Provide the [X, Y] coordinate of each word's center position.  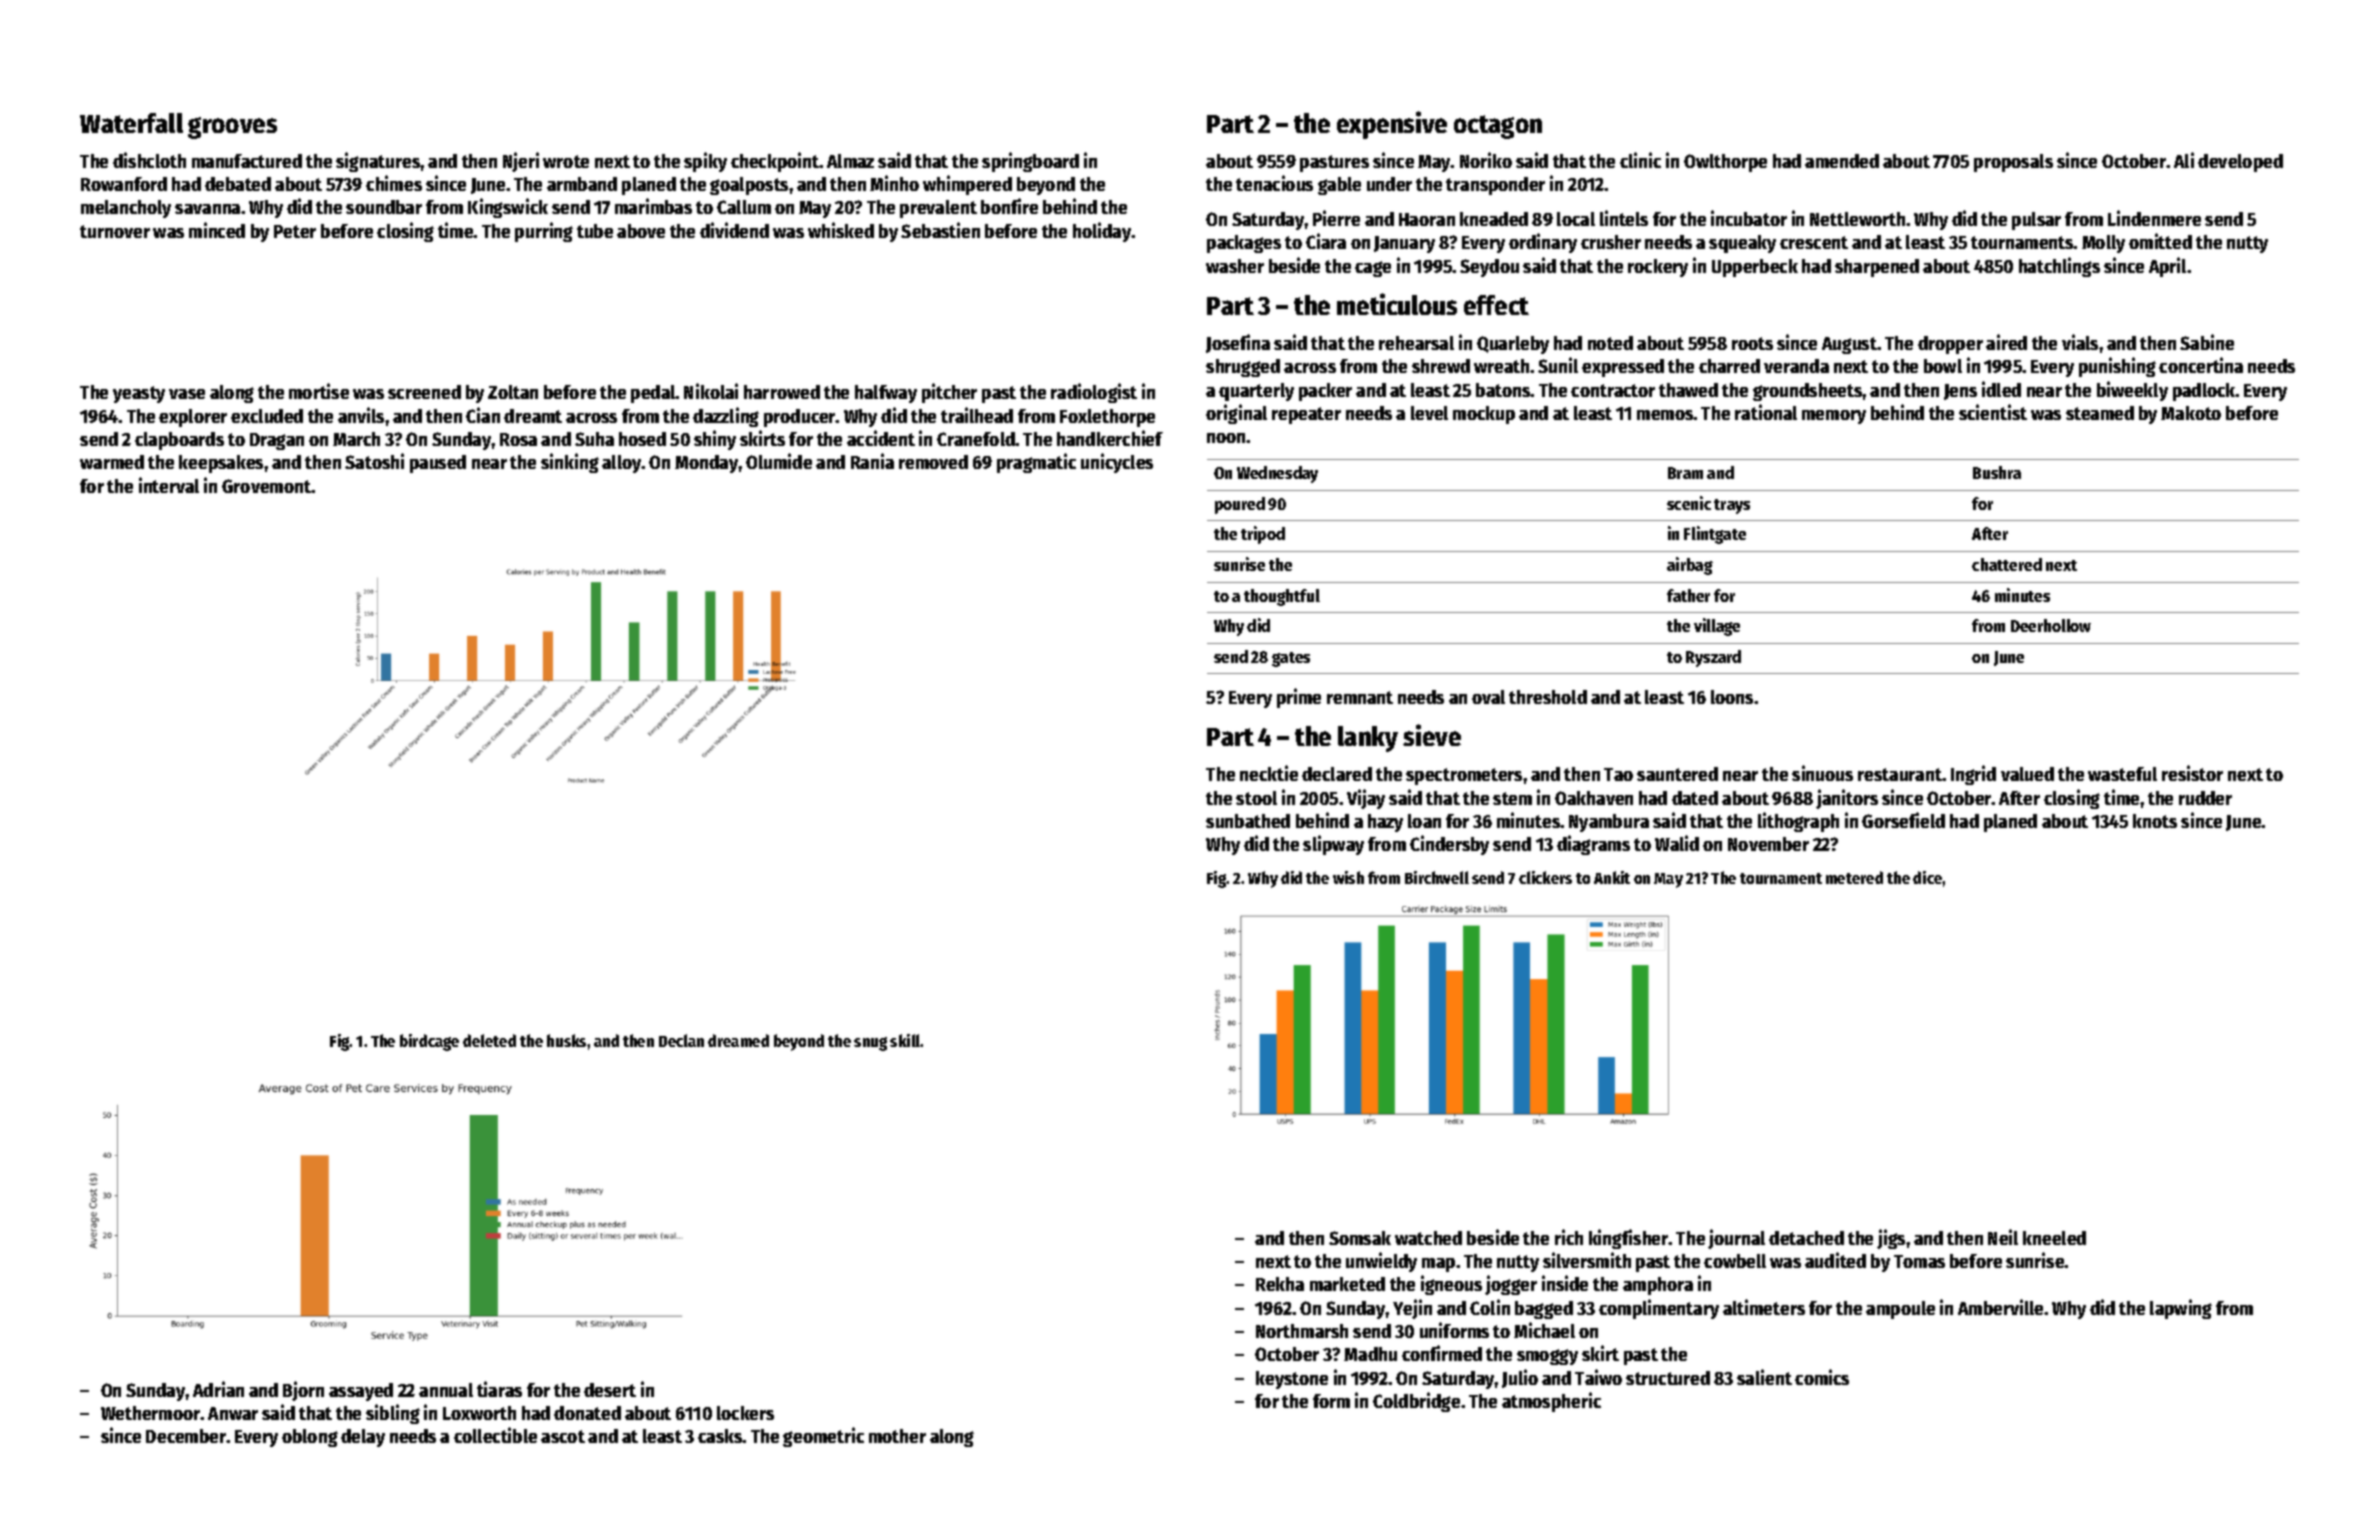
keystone [1292, 1380]
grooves [232, 128]
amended [1842, 161]
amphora [1658, 1286]
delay [363, 1438]
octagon [1498, 127]
